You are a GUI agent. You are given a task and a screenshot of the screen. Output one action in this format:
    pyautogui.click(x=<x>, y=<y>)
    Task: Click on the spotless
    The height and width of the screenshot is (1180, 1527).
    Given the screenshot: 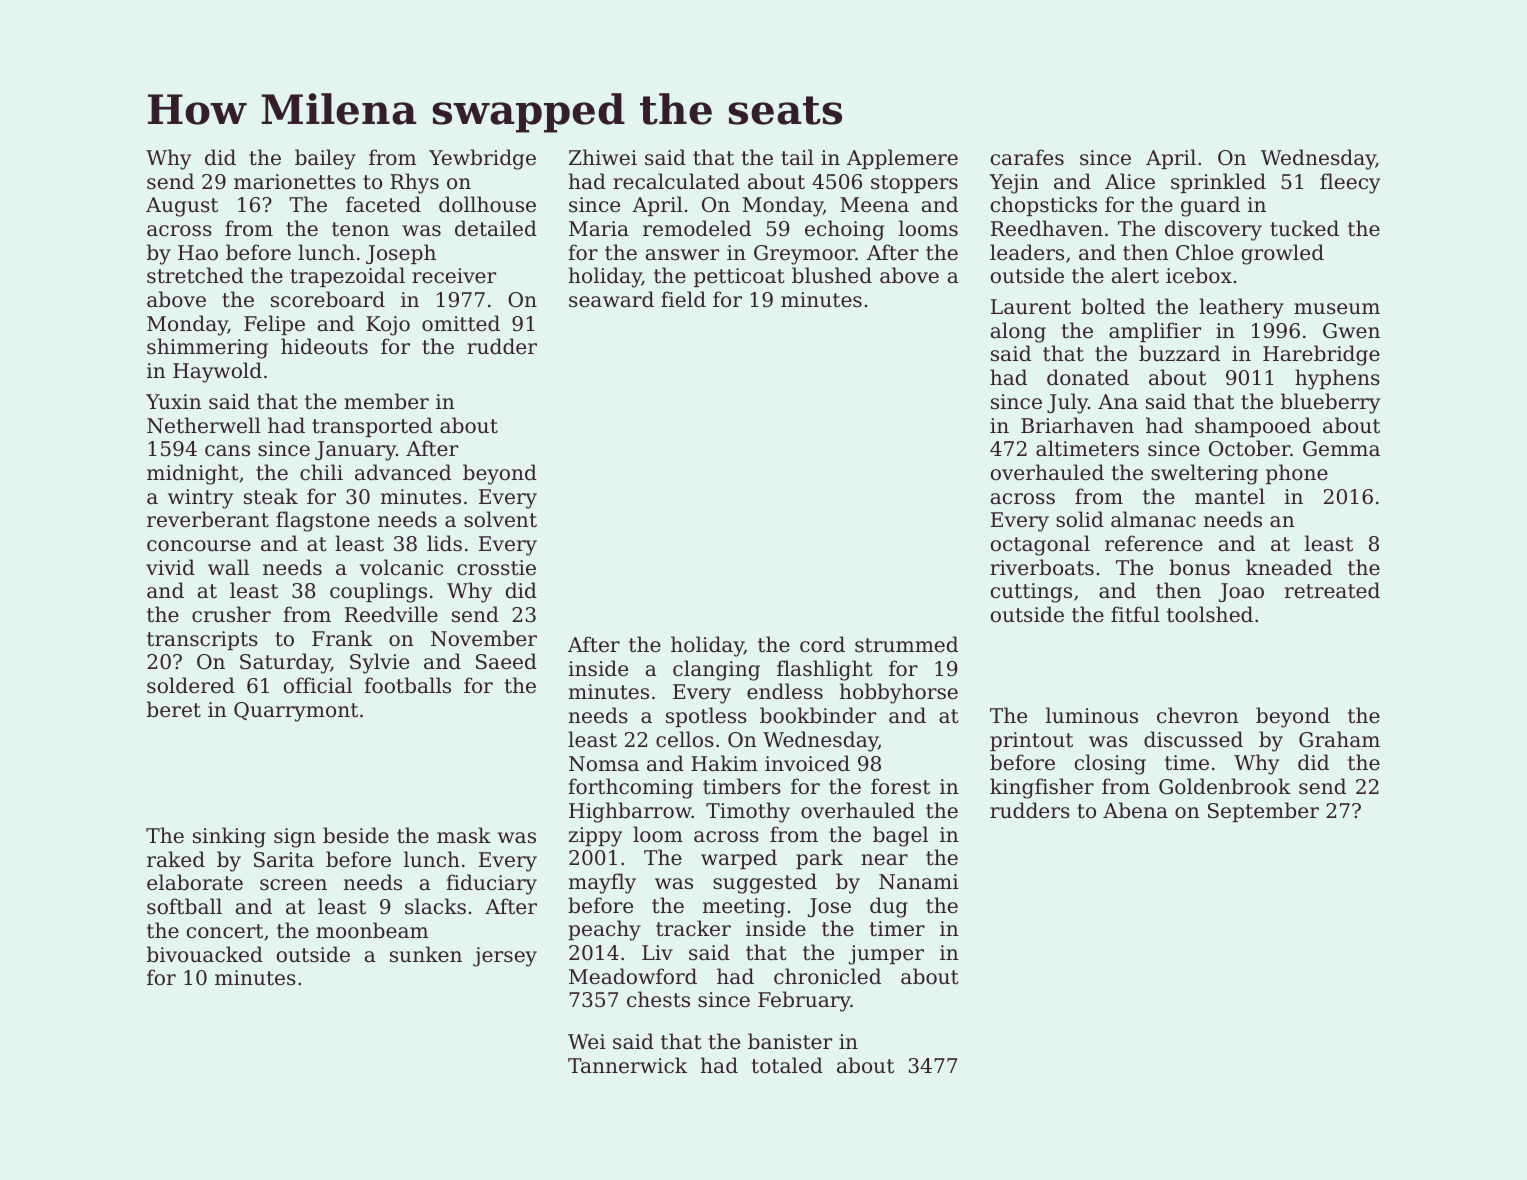 What is the action you would take?
    pyautogui.click(x=706, y=717)
